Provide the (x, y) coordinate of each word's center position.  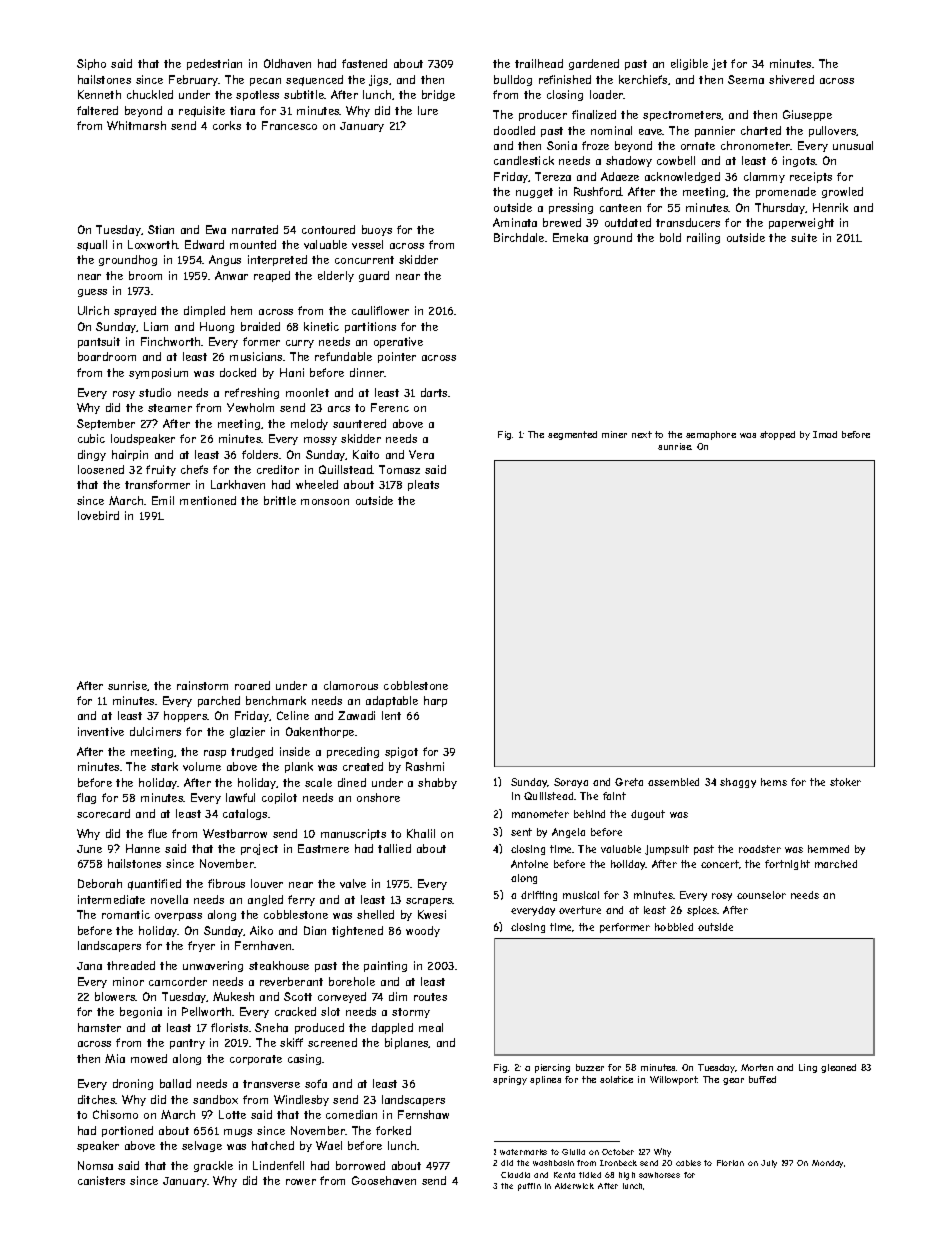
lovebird (98, 515)
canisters (101, 1180)
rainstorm (202, 685)
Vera (421, 454)
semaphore (711, 435)
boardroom (107, 356)
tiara (242, 110)
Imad (825, 434)
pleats (423, 485)
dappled (392, 1028)
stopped (777, 435)
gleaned (838, 1068)
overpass (178, 917)
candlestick (524, 160)
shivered (791, 79)
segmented (572, 435)
